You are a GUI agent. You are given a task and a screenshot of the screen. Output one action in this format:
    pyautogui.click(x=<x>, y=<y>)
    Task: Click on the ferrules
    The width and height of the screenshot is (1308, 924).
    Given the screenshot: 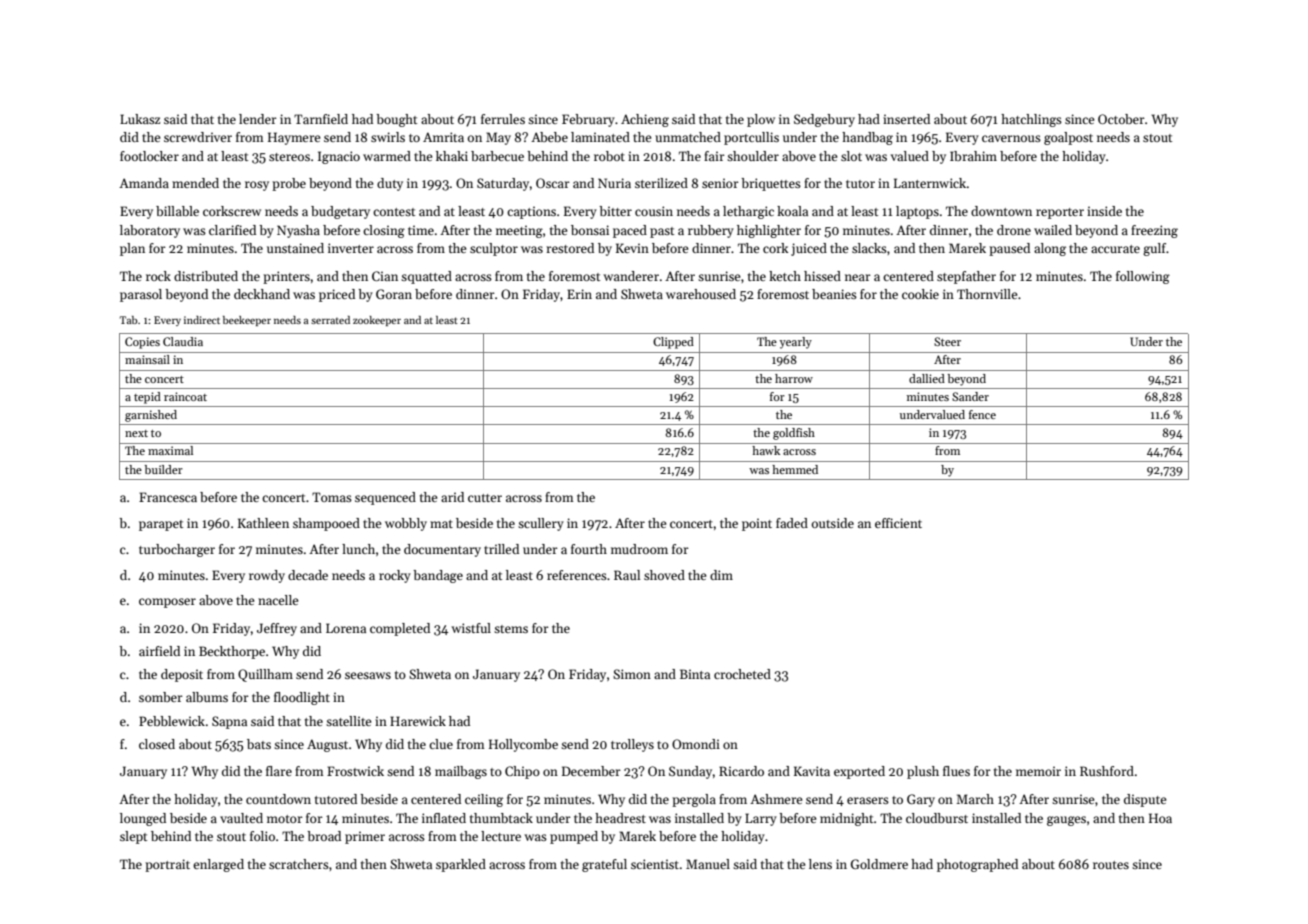 What is the action you would take?
    pyautogui.click(x=503, y=119)
